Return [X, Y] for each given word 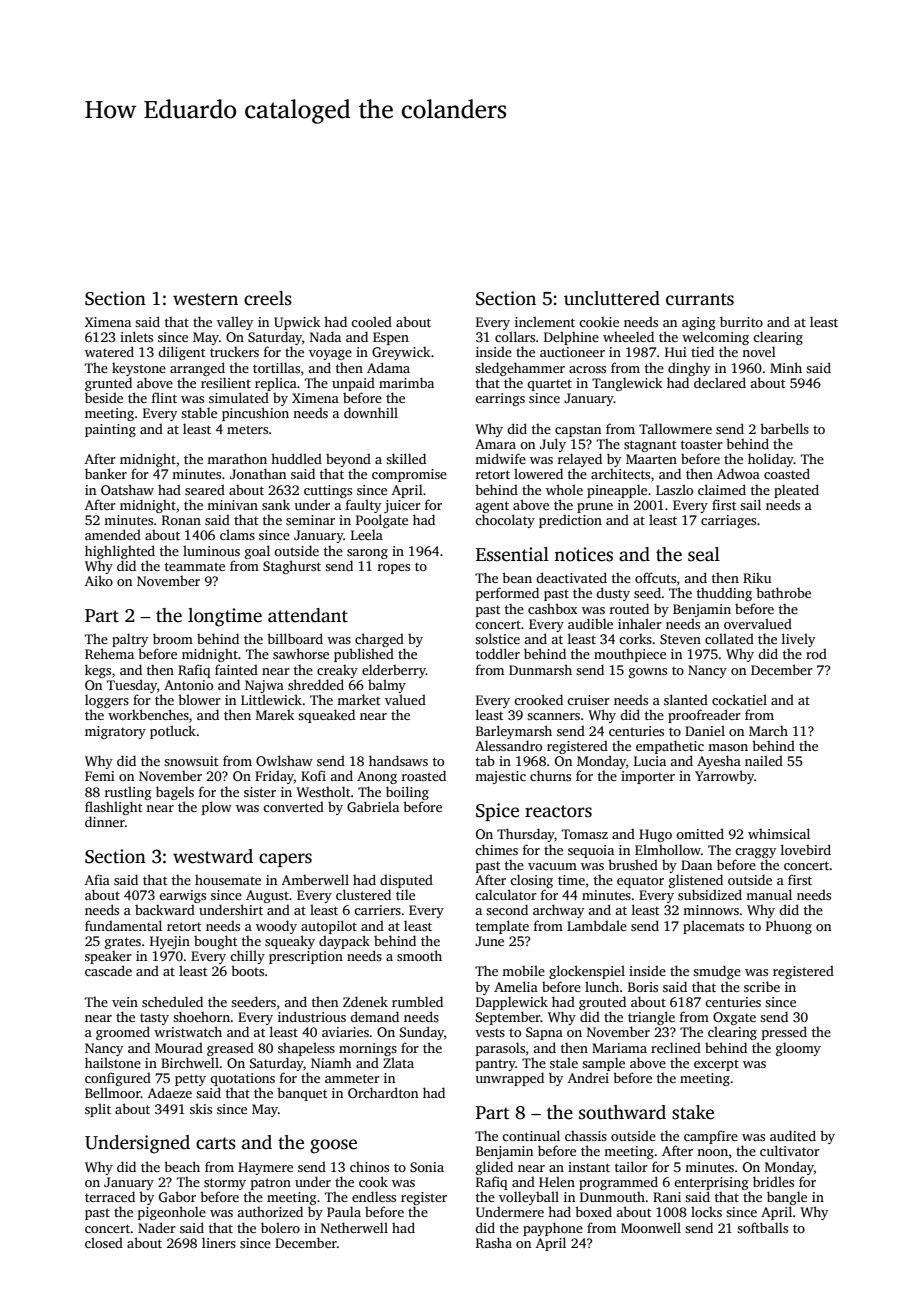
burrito [741, 321]
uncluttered [612, 298]
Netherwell [354, 1227]
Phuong [789, 927]
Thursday [525, 835]
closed [104, 1242]
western [205, 299]
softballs [762, 1227]
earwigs [182, 896]
